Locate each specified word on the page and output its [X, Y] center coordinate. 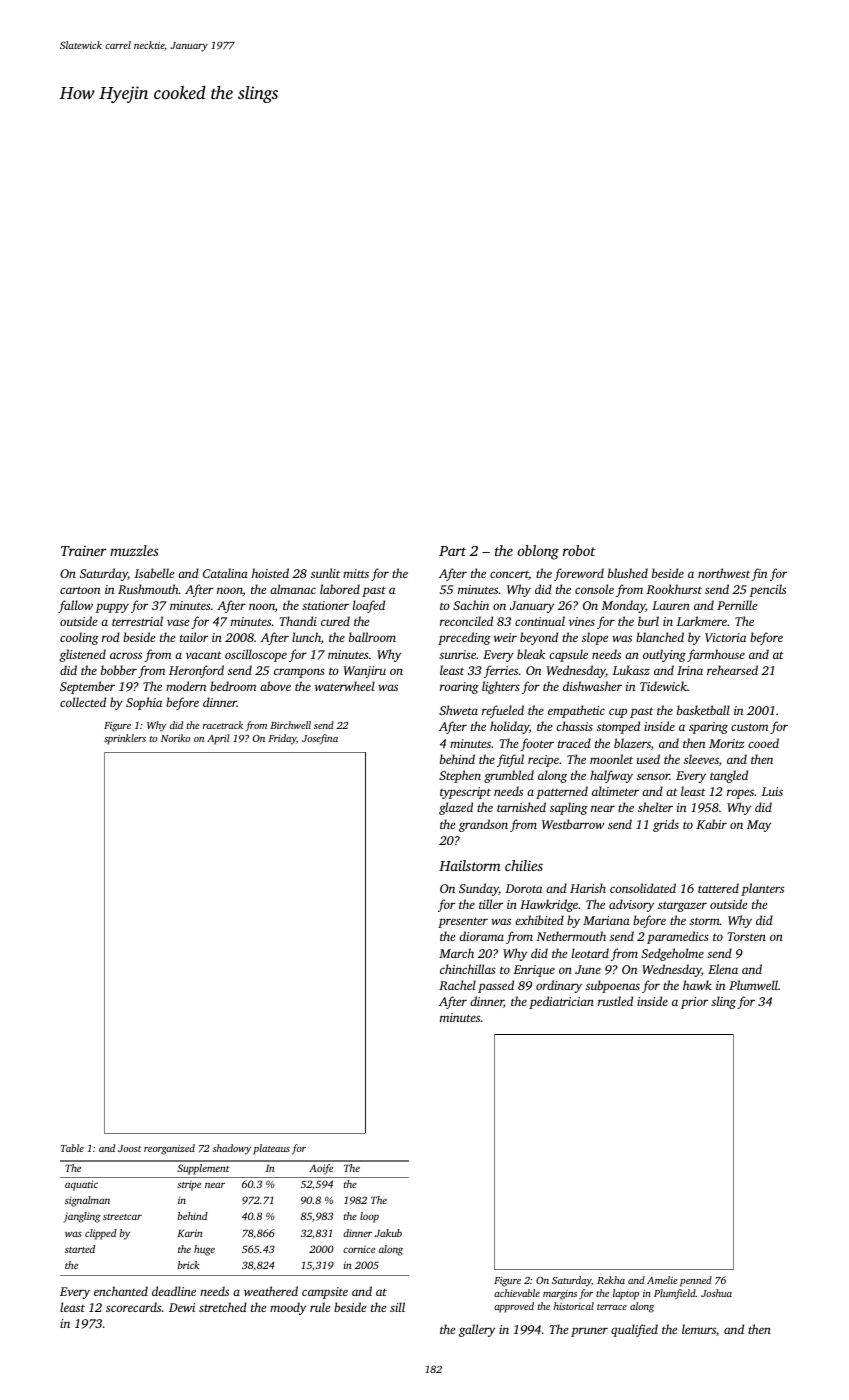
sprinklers [125, 739]
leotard [590, 953]
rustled [615, 1001]
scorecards [133, 1307]
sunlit [325, 573]
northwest [724, 573]
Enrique [534, 971]
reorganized [169, 1149]
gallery [477, 1330]
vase [178, 622]
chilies [524, 865]
